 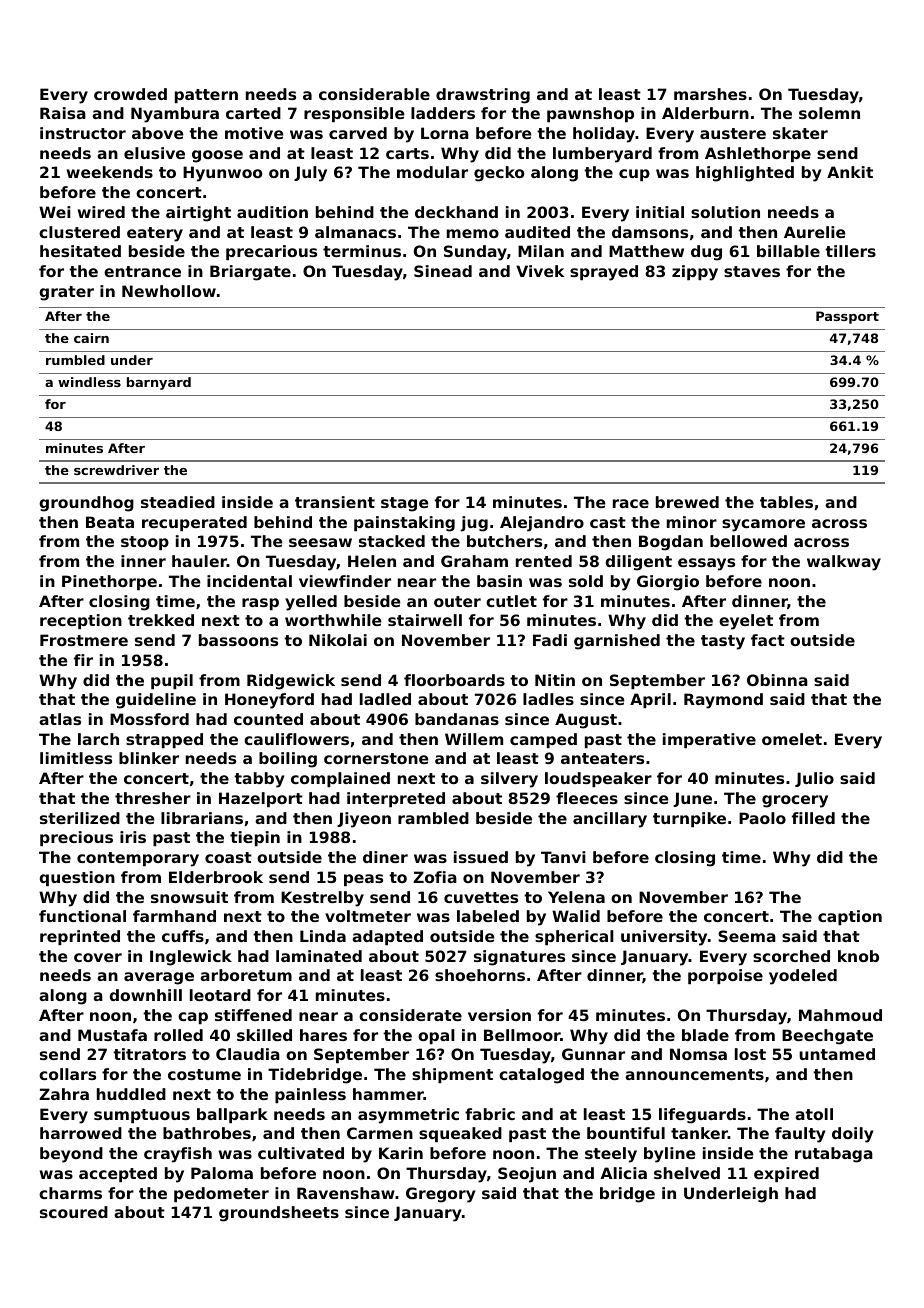 What do you see at coordinates (689, 819) in the page?
I see `turnpike` at bounding box center [689, 819].
